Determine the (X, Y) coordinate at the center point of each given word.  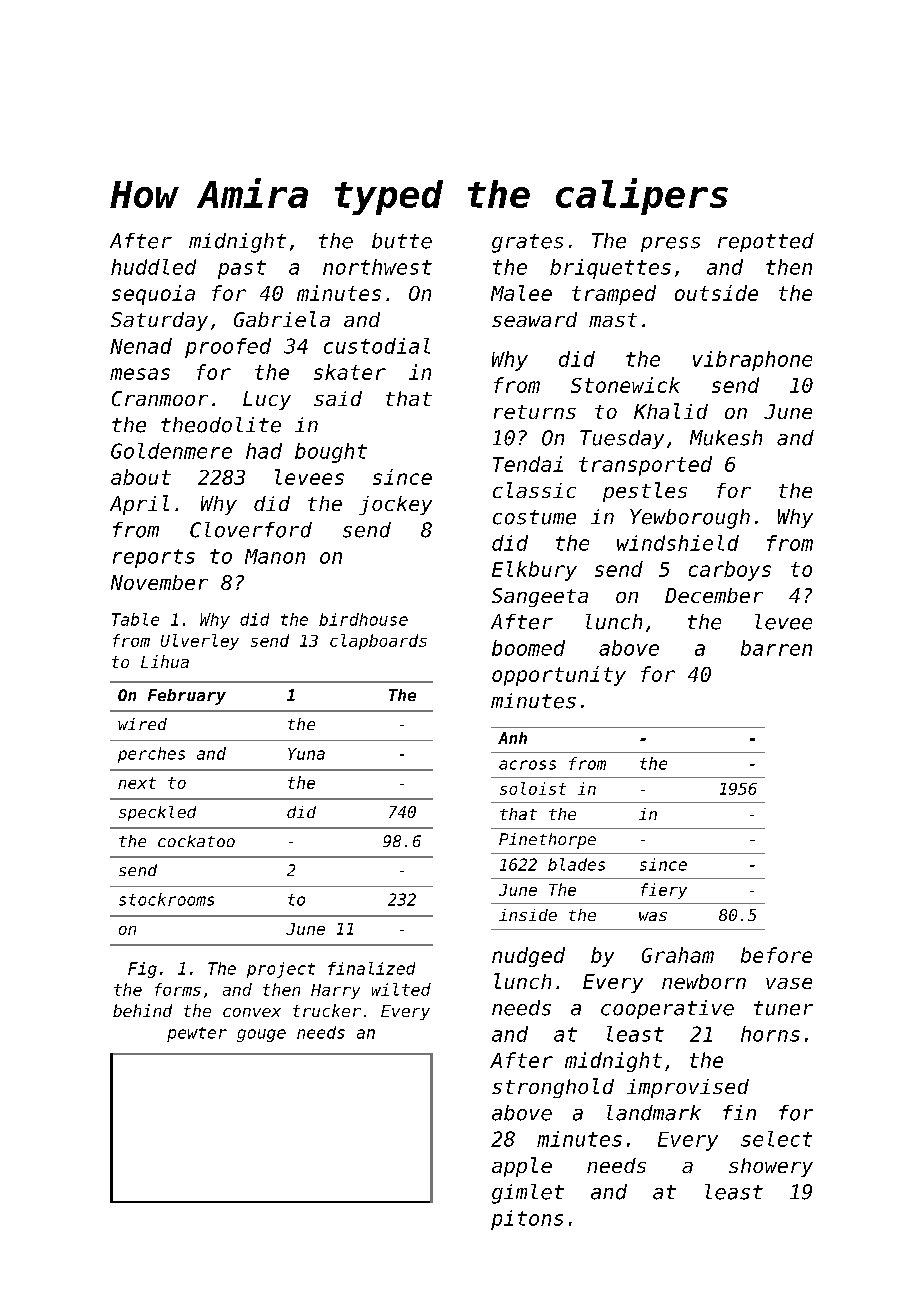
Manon (275, 556)
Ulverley (200, 642)
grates (527, 243)
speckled (157, 813)
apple (522, 1167)
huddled (153, 267)
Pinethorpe (547, 841)
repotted (766, 242)
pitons (527, 1220)
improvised (688, 1088)
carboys (730, 571)
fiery (664, 891)
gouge (261, 1035)
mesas (140, 374)
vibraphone (752, 361)
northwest (377, 267)
